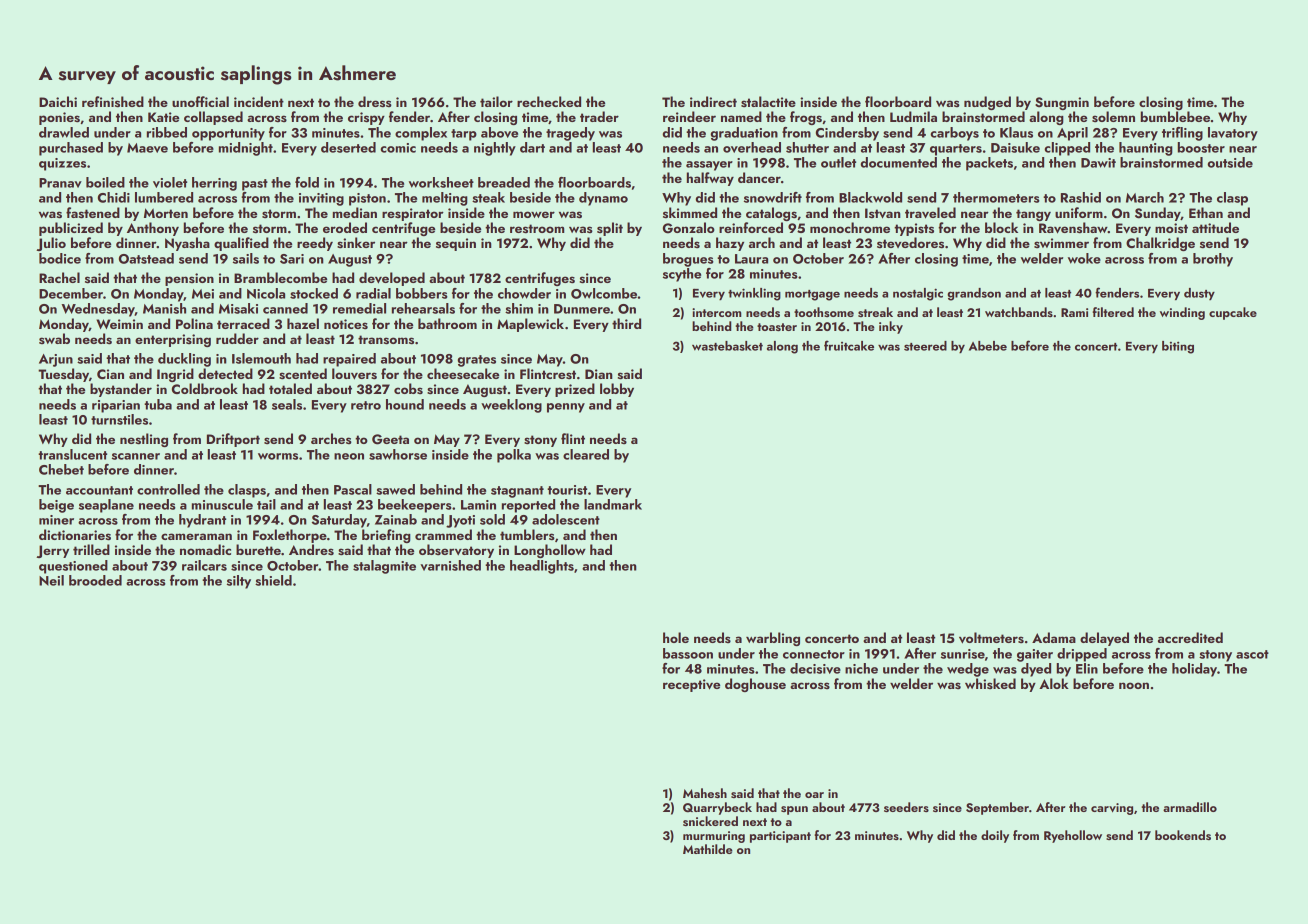 The height and width of the page is (924, 1308). I want to click on silty, so click(239, 582).
